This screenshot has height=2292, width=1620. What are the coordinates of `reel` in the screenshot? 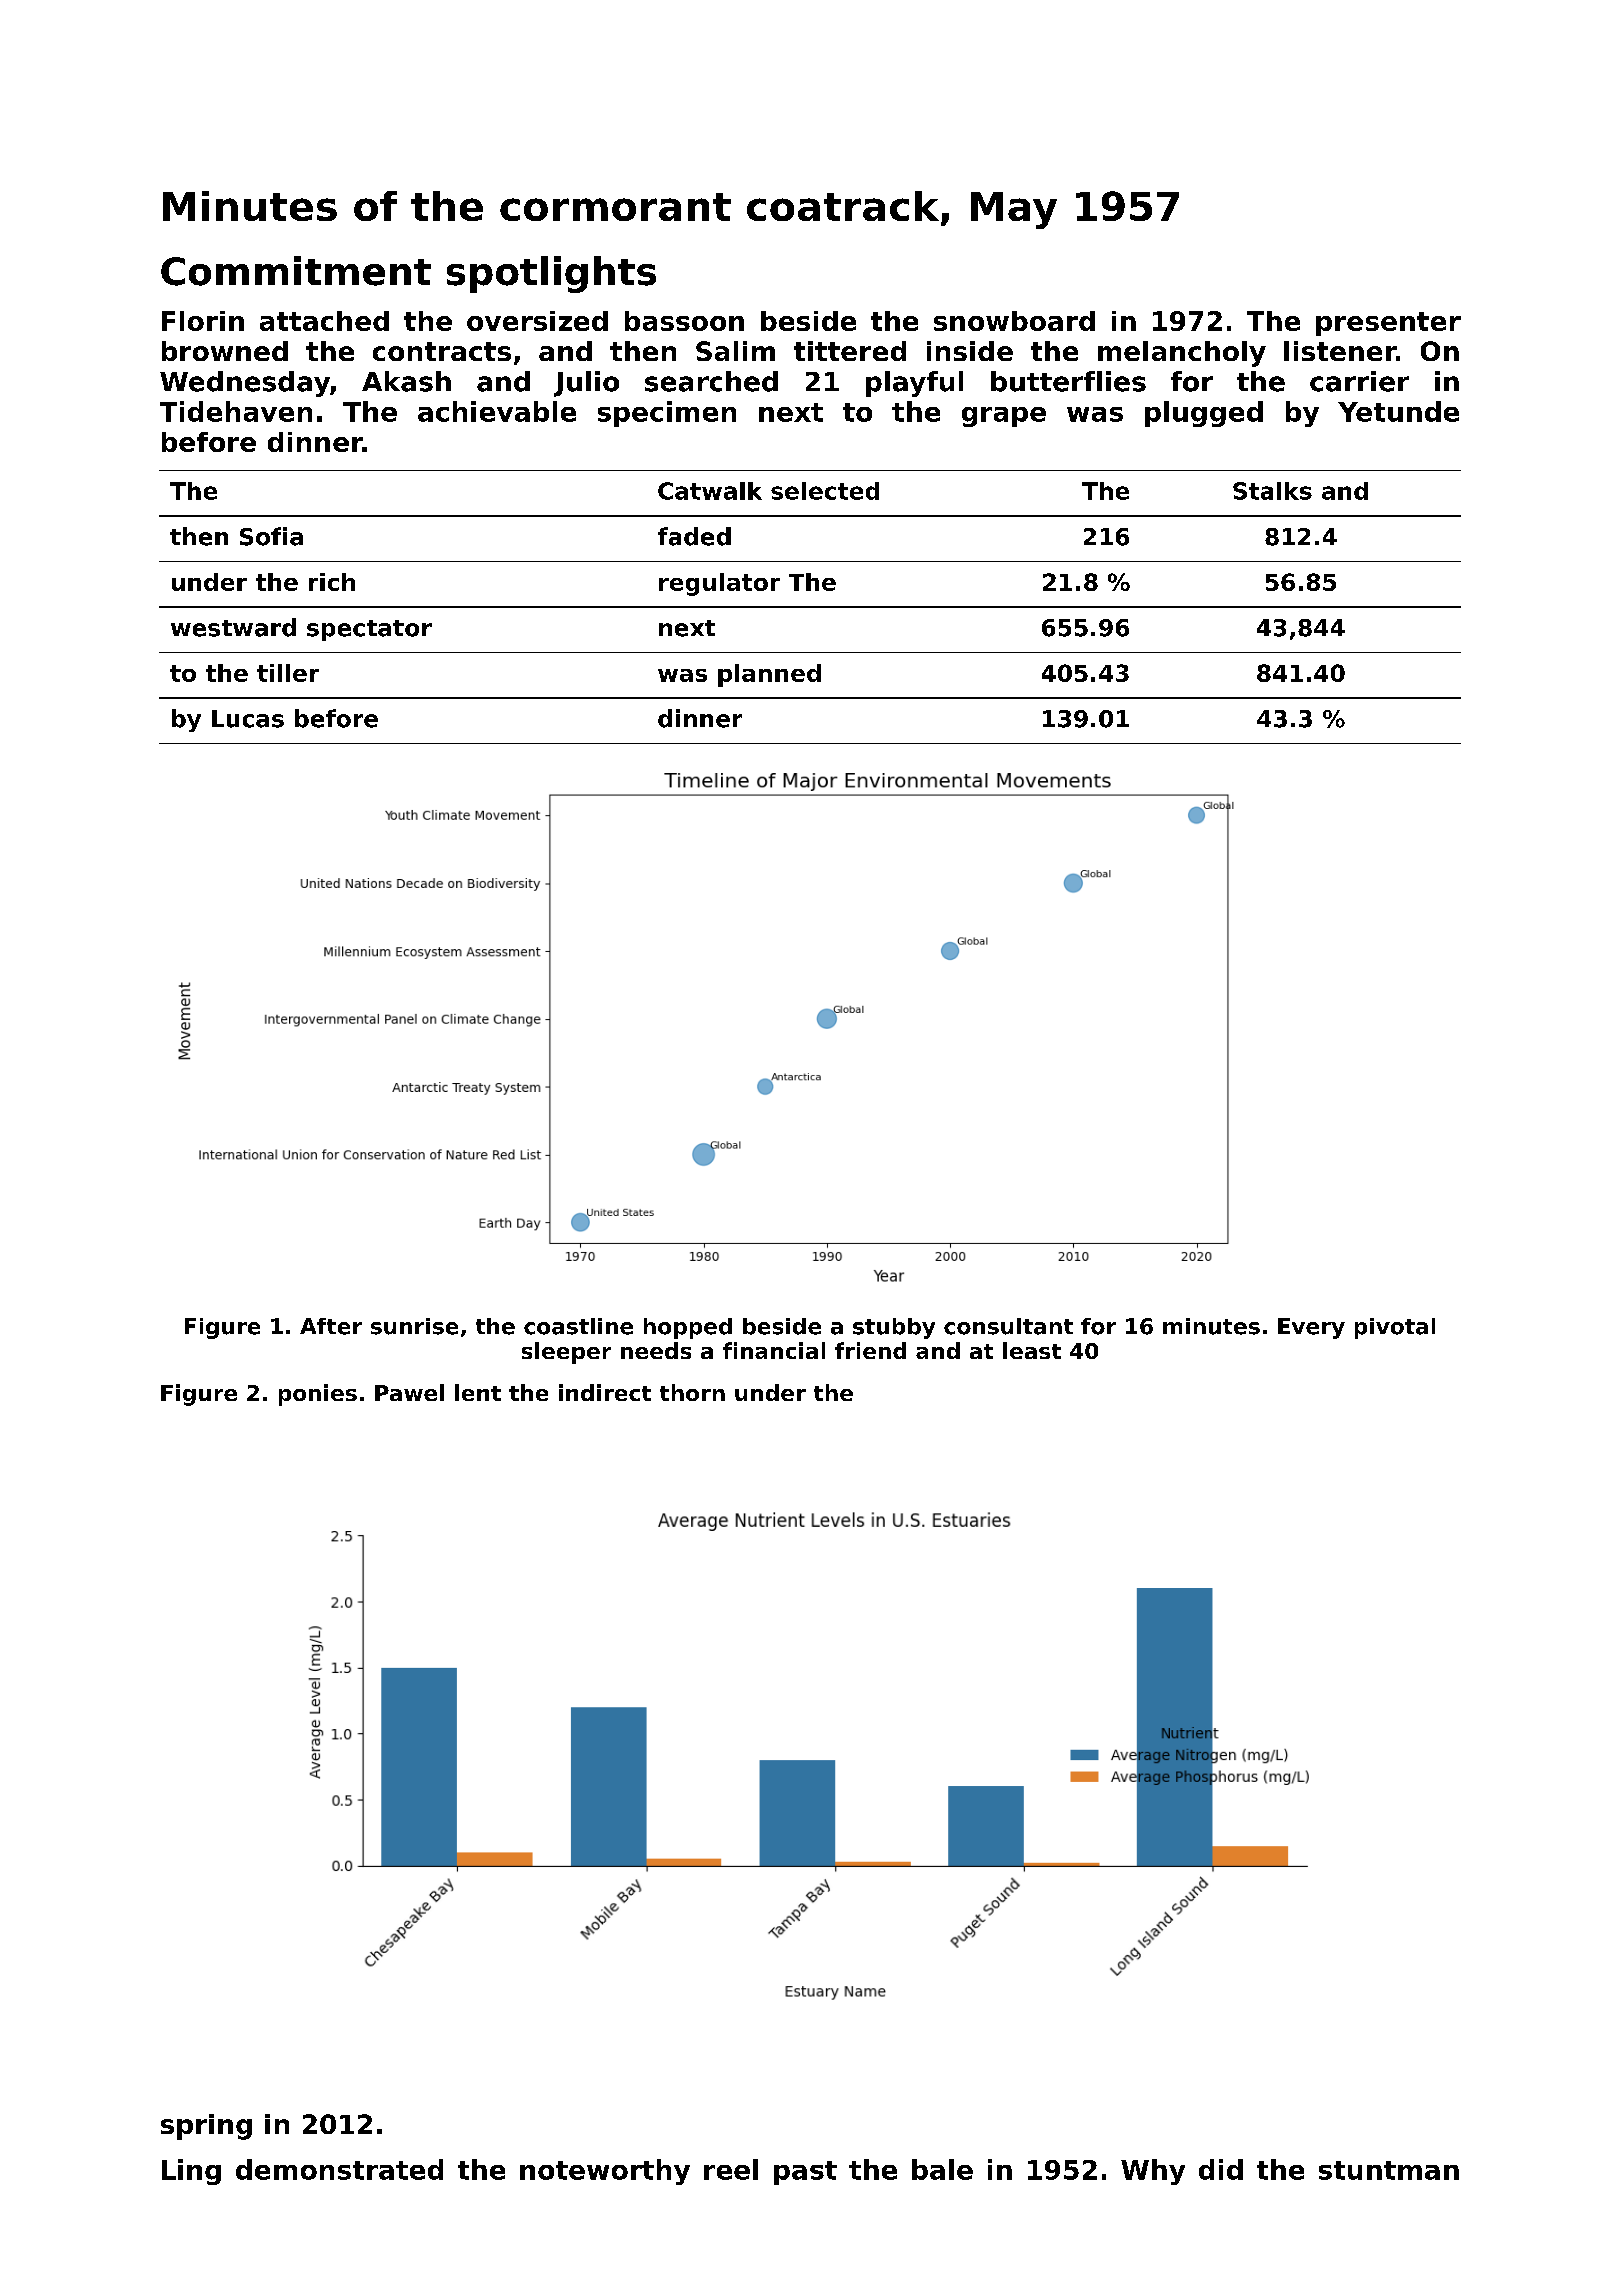 It's located at (731, 2169).
